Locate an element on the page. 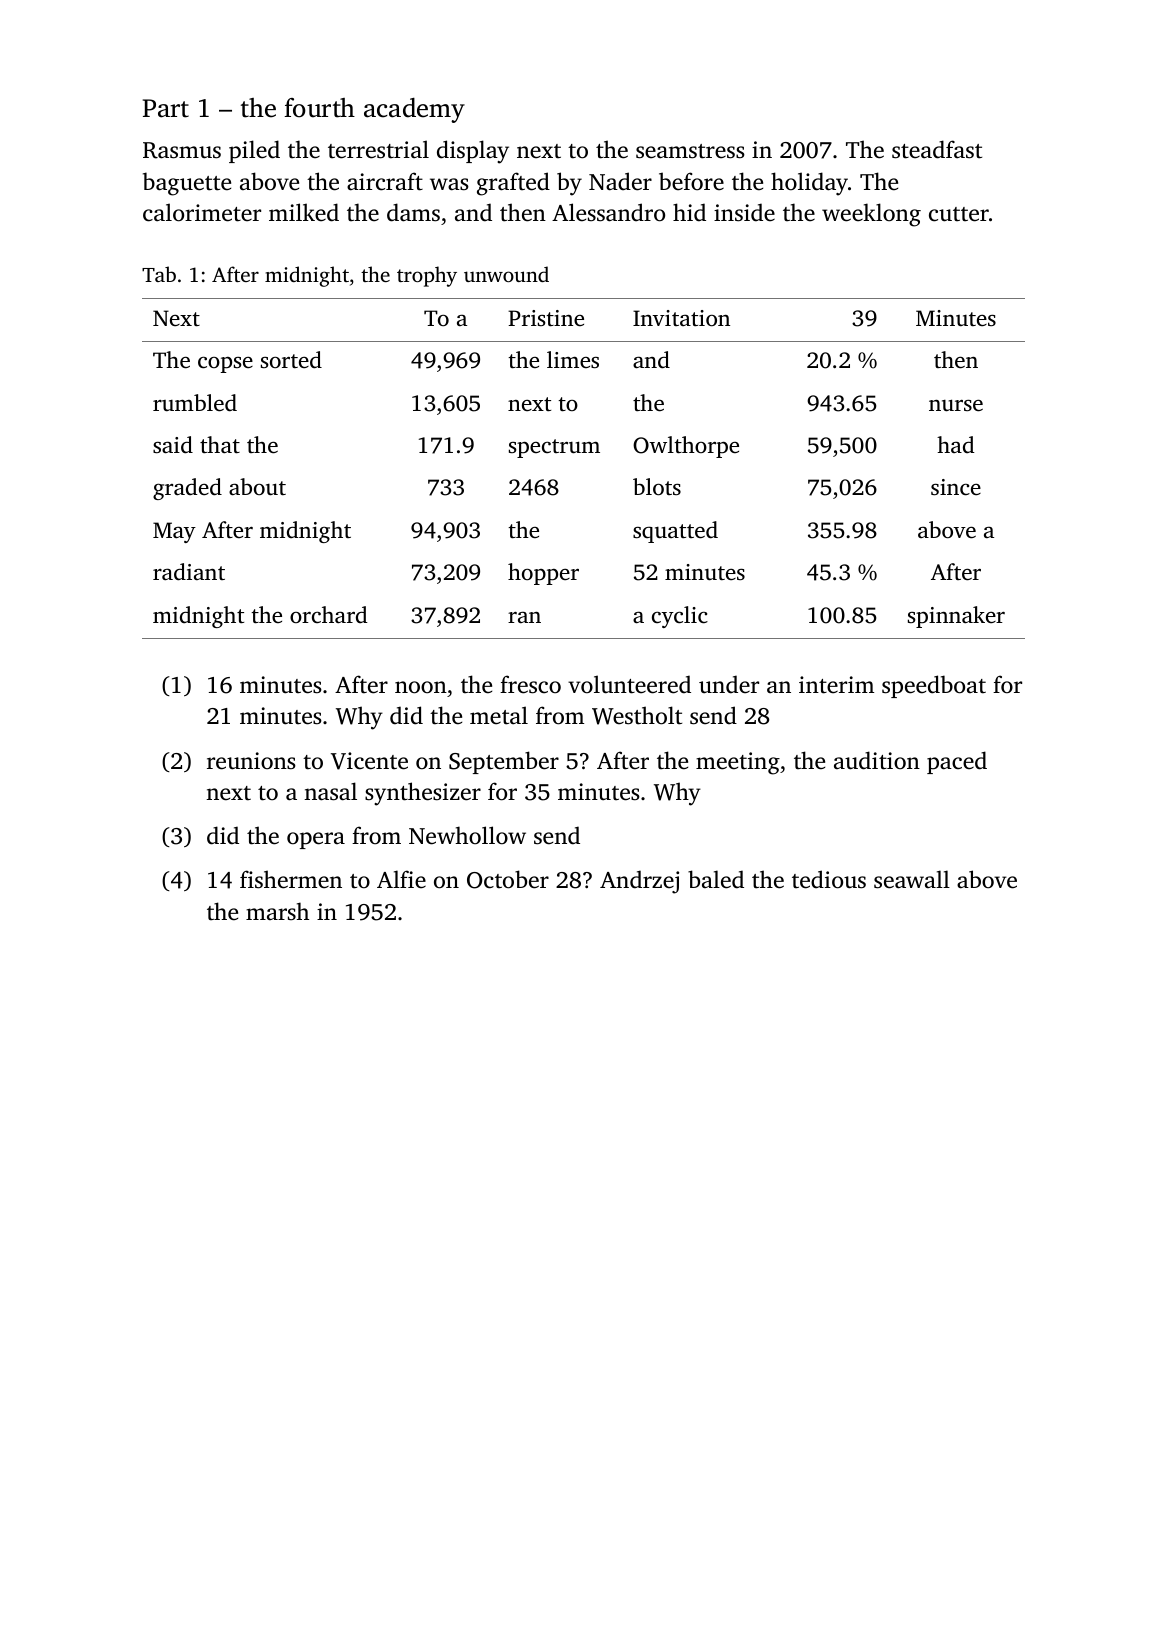 The width and height of the image is (1167, 1651). aircraft is located at coordinates (385, 181).
